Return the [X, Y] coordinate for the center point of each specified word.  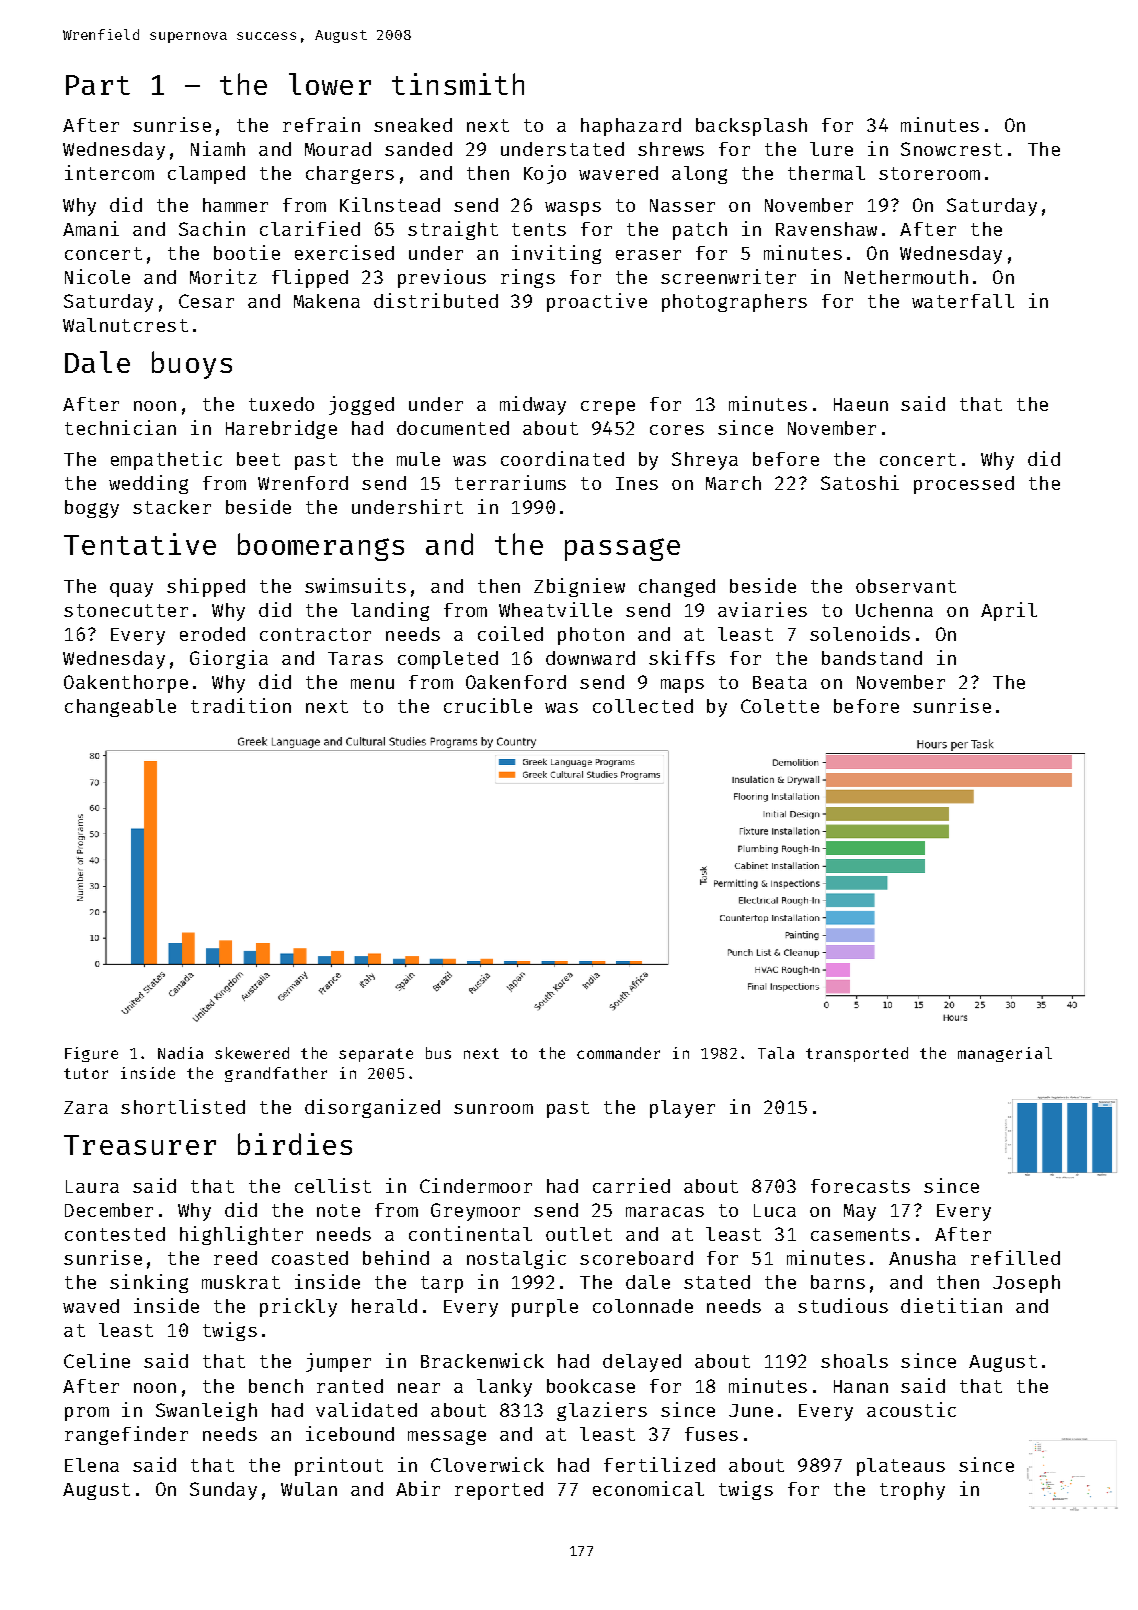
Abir [418, 1488]
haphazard [631, 127]
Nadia [180, 1053]
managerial [1005, 1054]
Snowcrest [951, 149]
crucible [488, 705]
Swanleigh [206, 1411]
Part [98, 85]
